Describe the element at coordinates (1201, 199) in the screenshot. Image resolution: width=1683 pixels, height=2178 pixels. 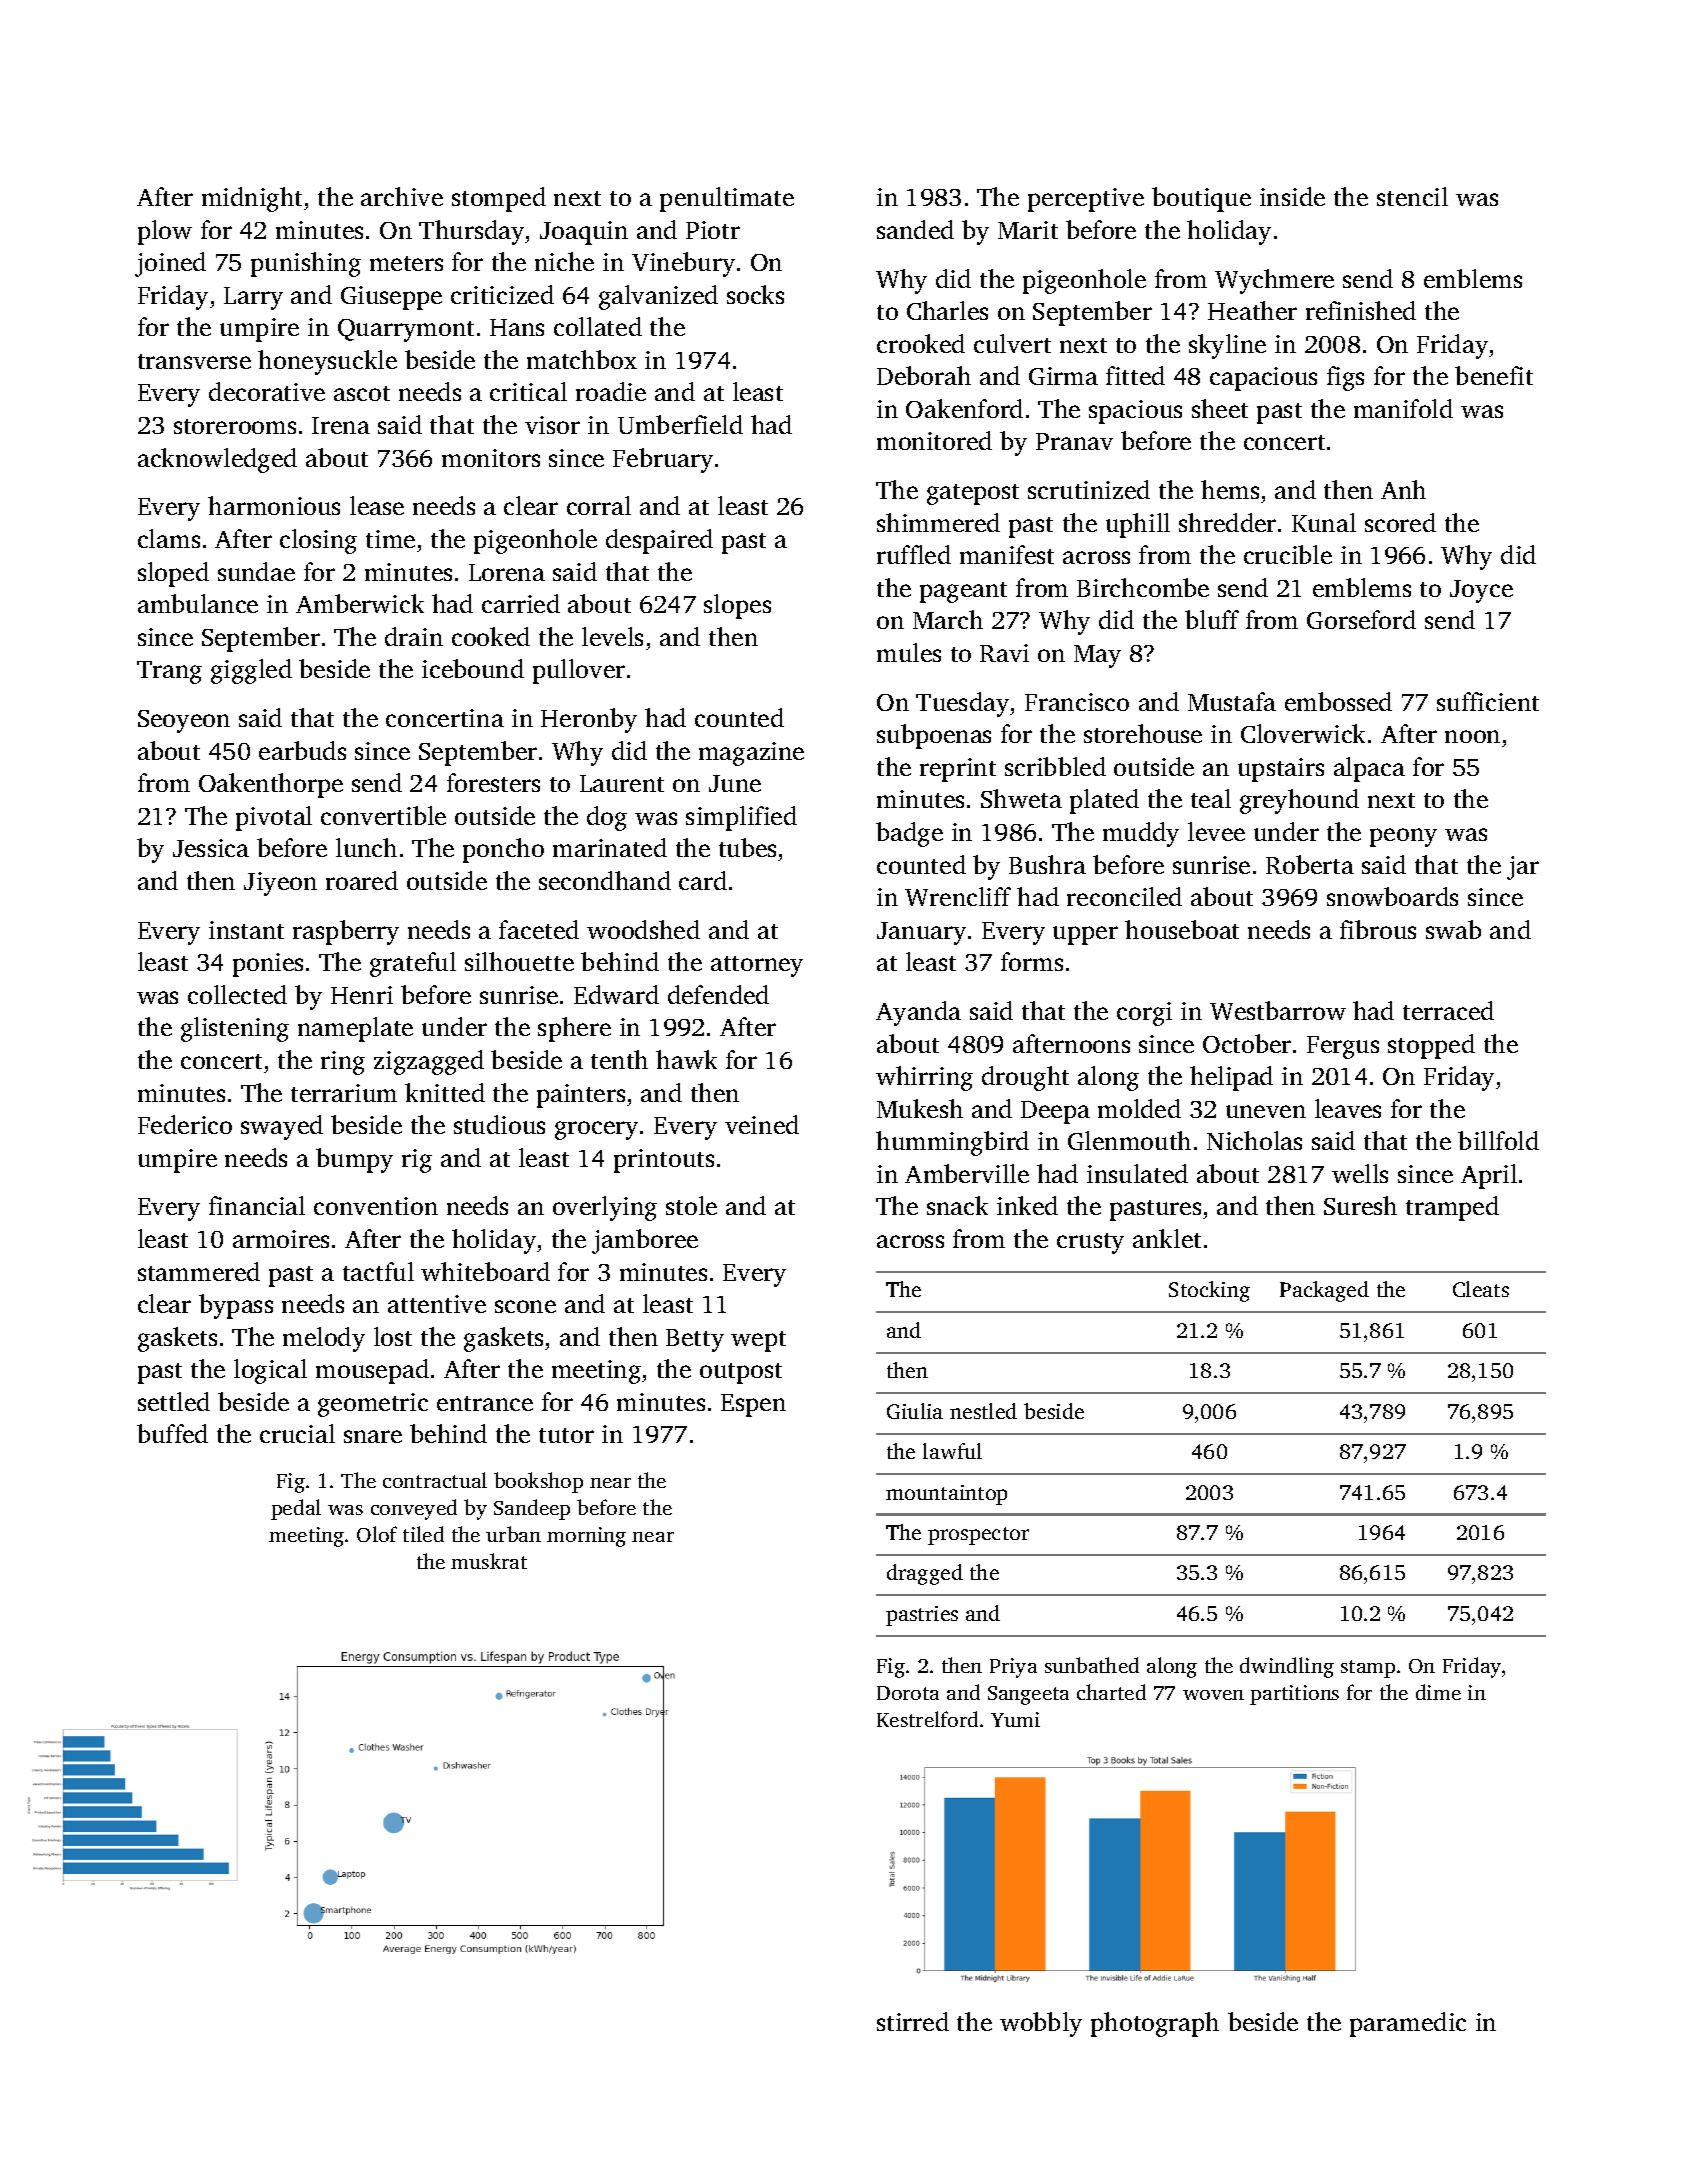
I see `boutique` at that location.
